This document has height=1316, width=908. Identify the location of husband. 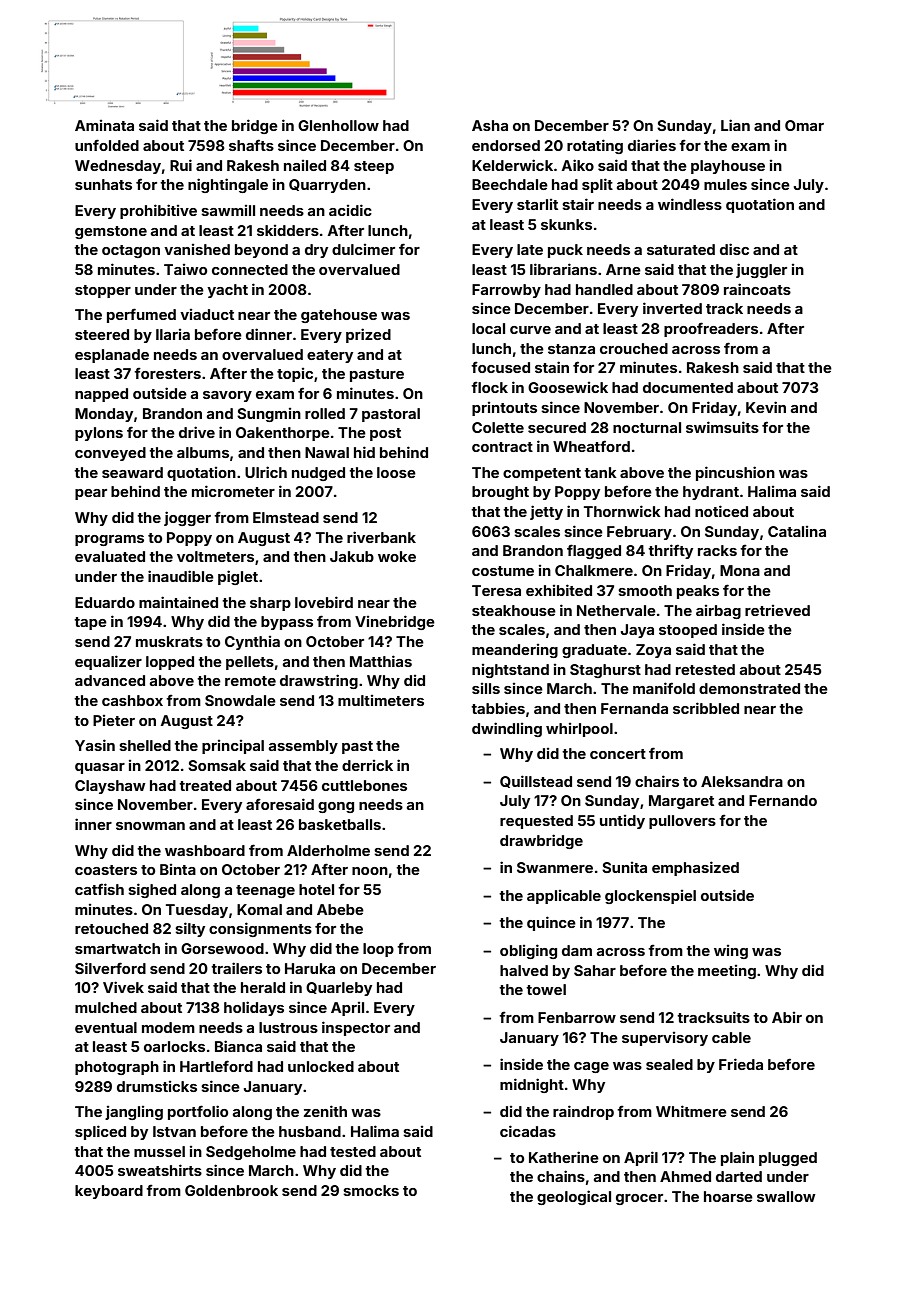
(310, 1131).
